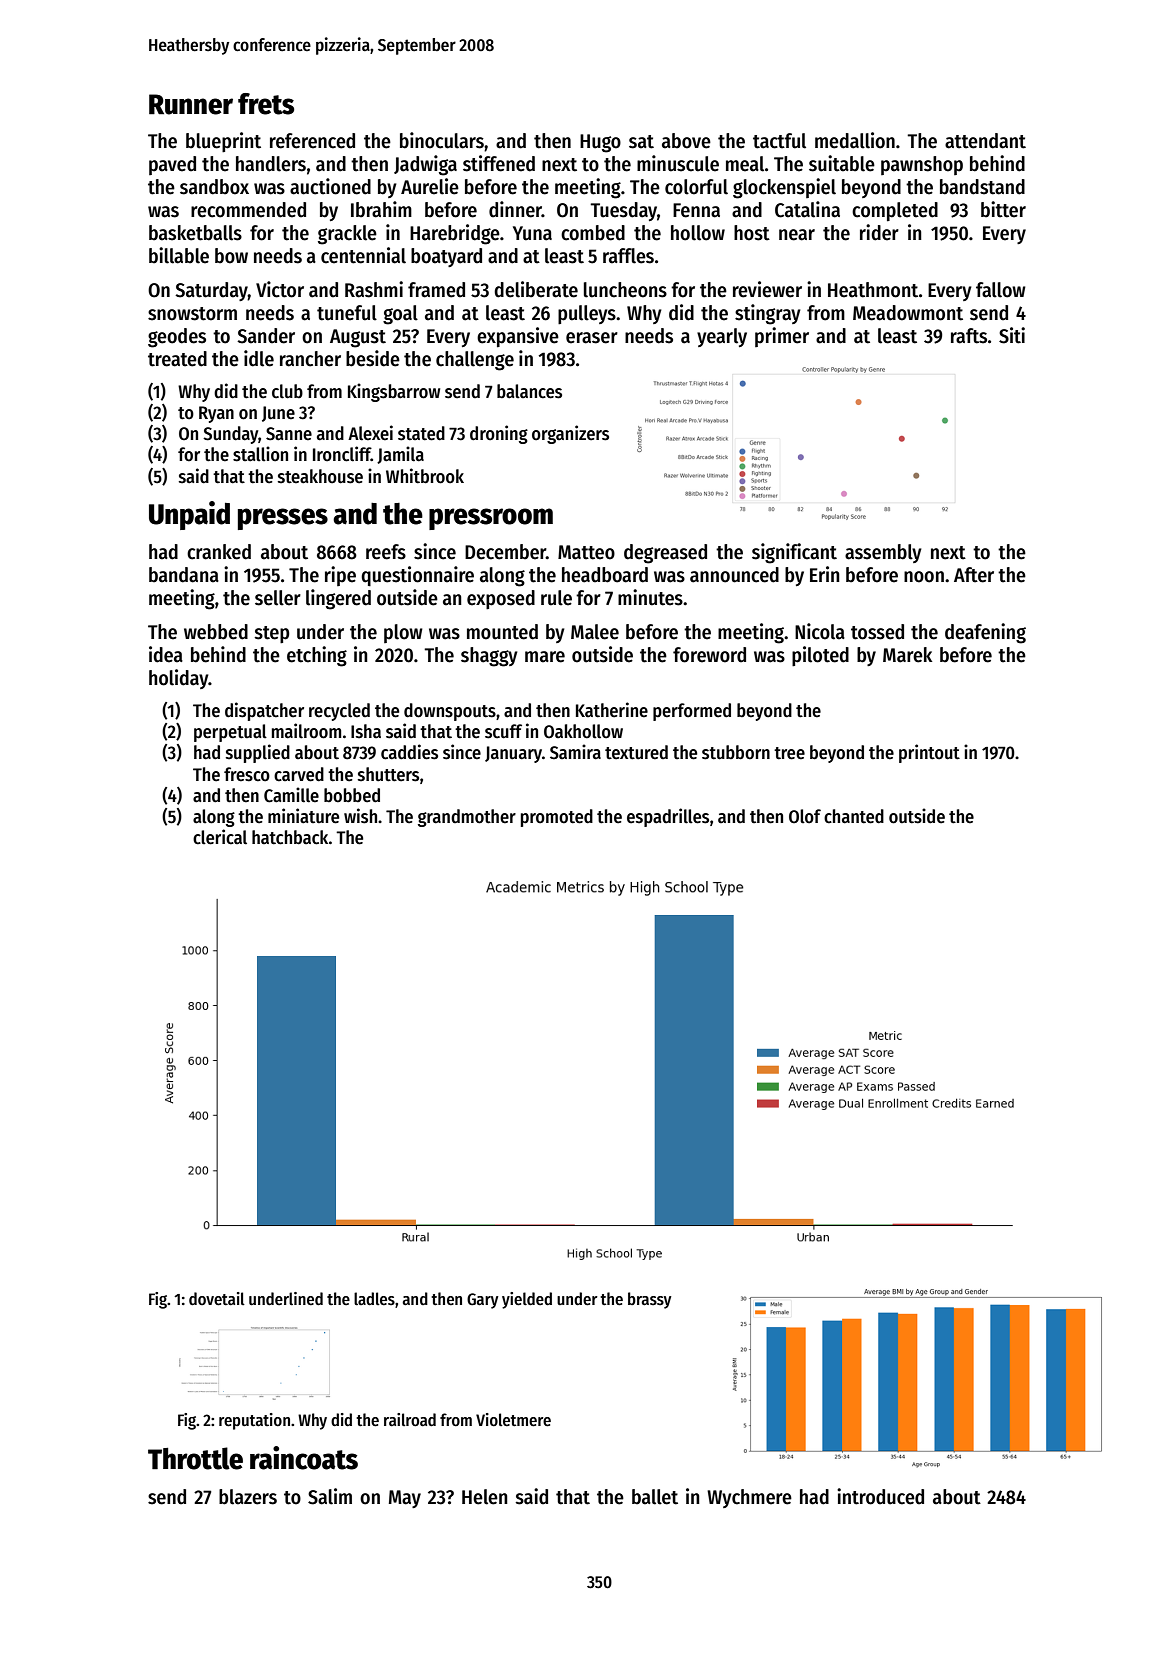 Image resolution: width=1174 pixels, height=1660 pixels. What do you see at coordinates (985, 633) in the document?
I see `deafening` at bounding box center [985, 633].
